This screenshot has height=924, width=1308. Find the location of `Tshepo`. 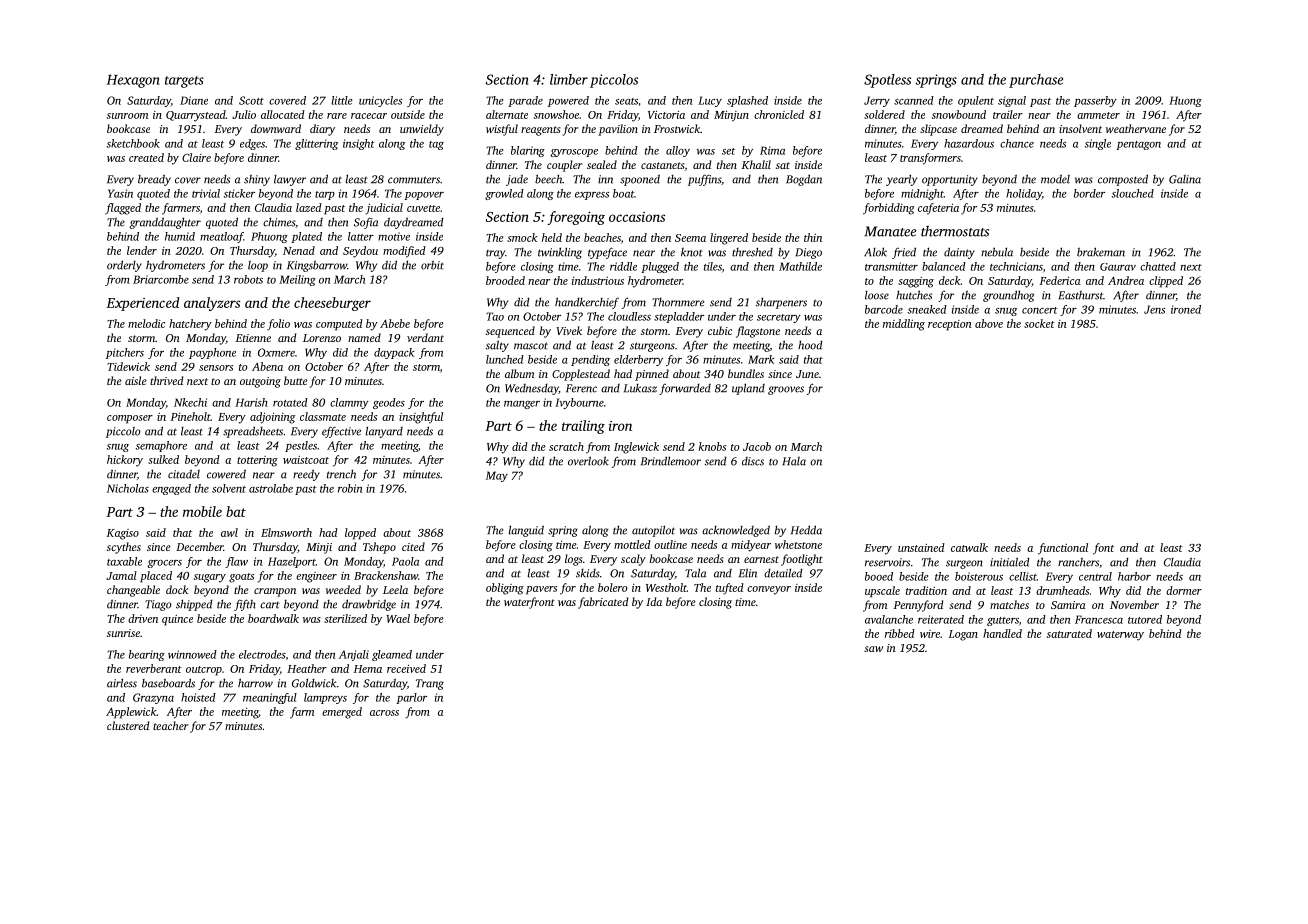

Tshepo is located at coordinates (379, 548).
